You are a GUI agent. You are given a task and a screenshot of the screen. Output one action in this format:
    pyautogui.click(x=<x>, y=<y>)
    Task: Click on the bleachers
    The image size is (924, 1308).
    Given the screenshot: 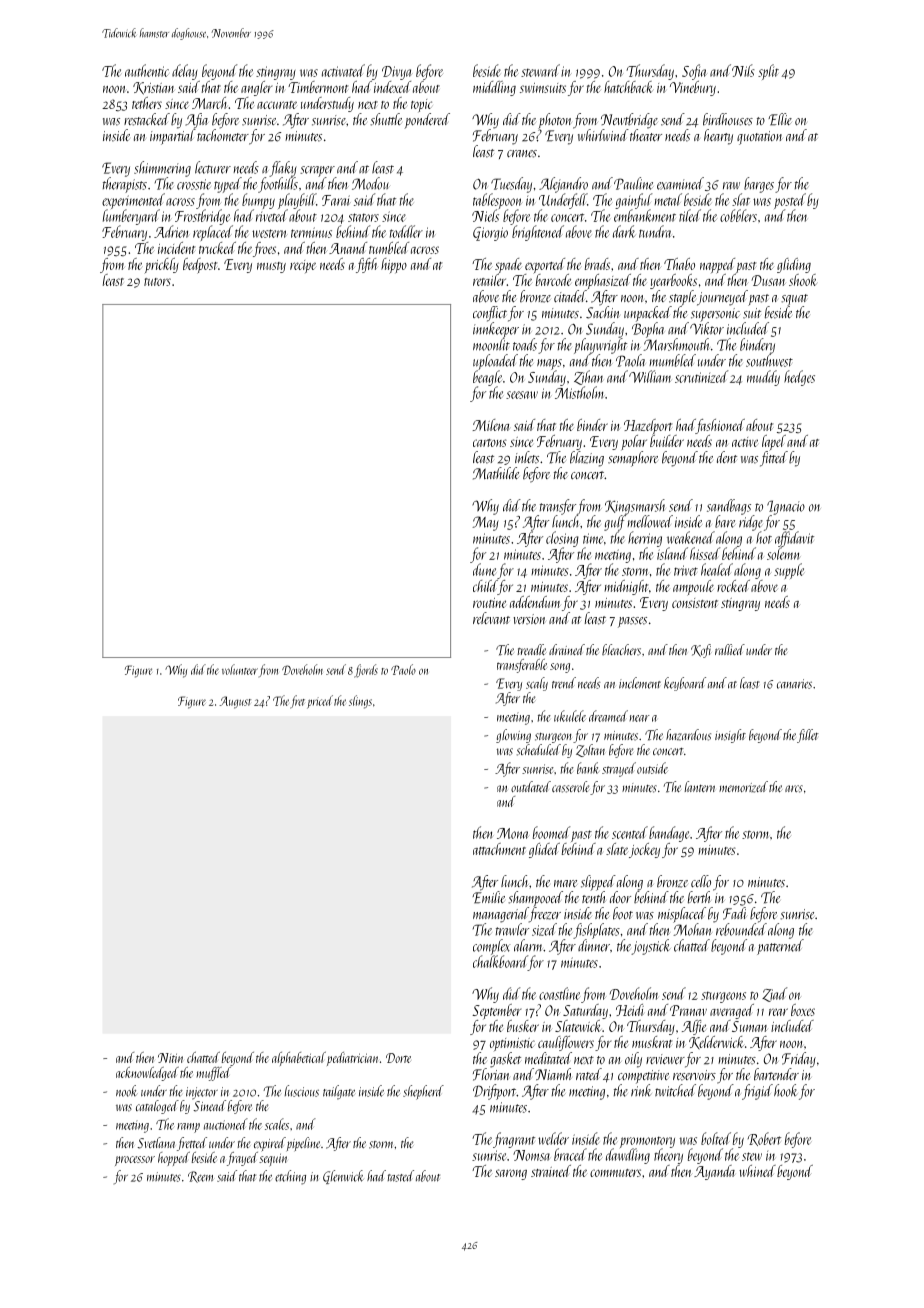 What is the action you would take?
    pyautogui.click(x=621, y=650)
